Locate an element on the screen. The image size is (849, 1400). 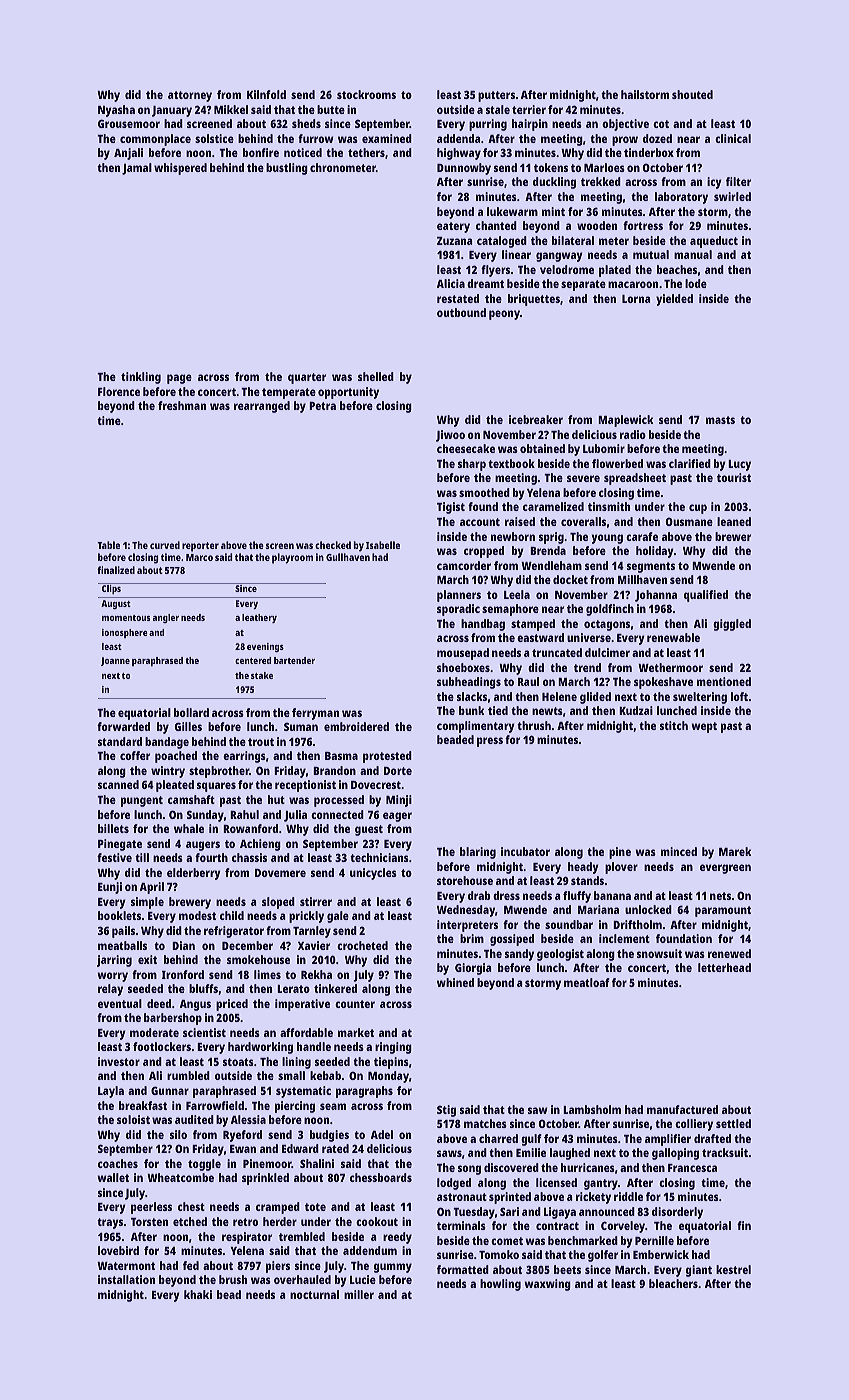
Minji is located at coordinates (399, 801).
